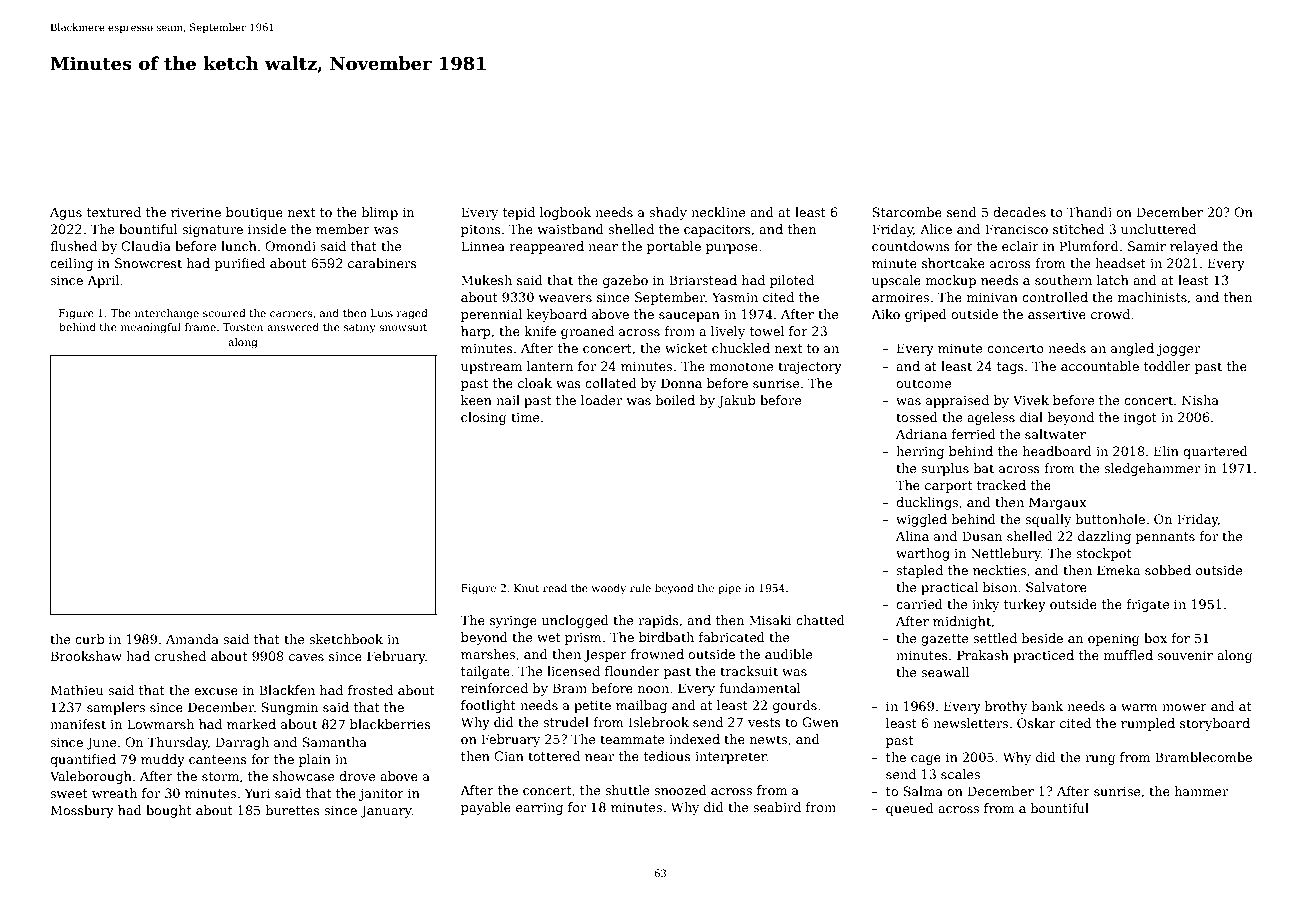 The image size is (1308, 924). I want to click on lunch, so click(239, 246).
